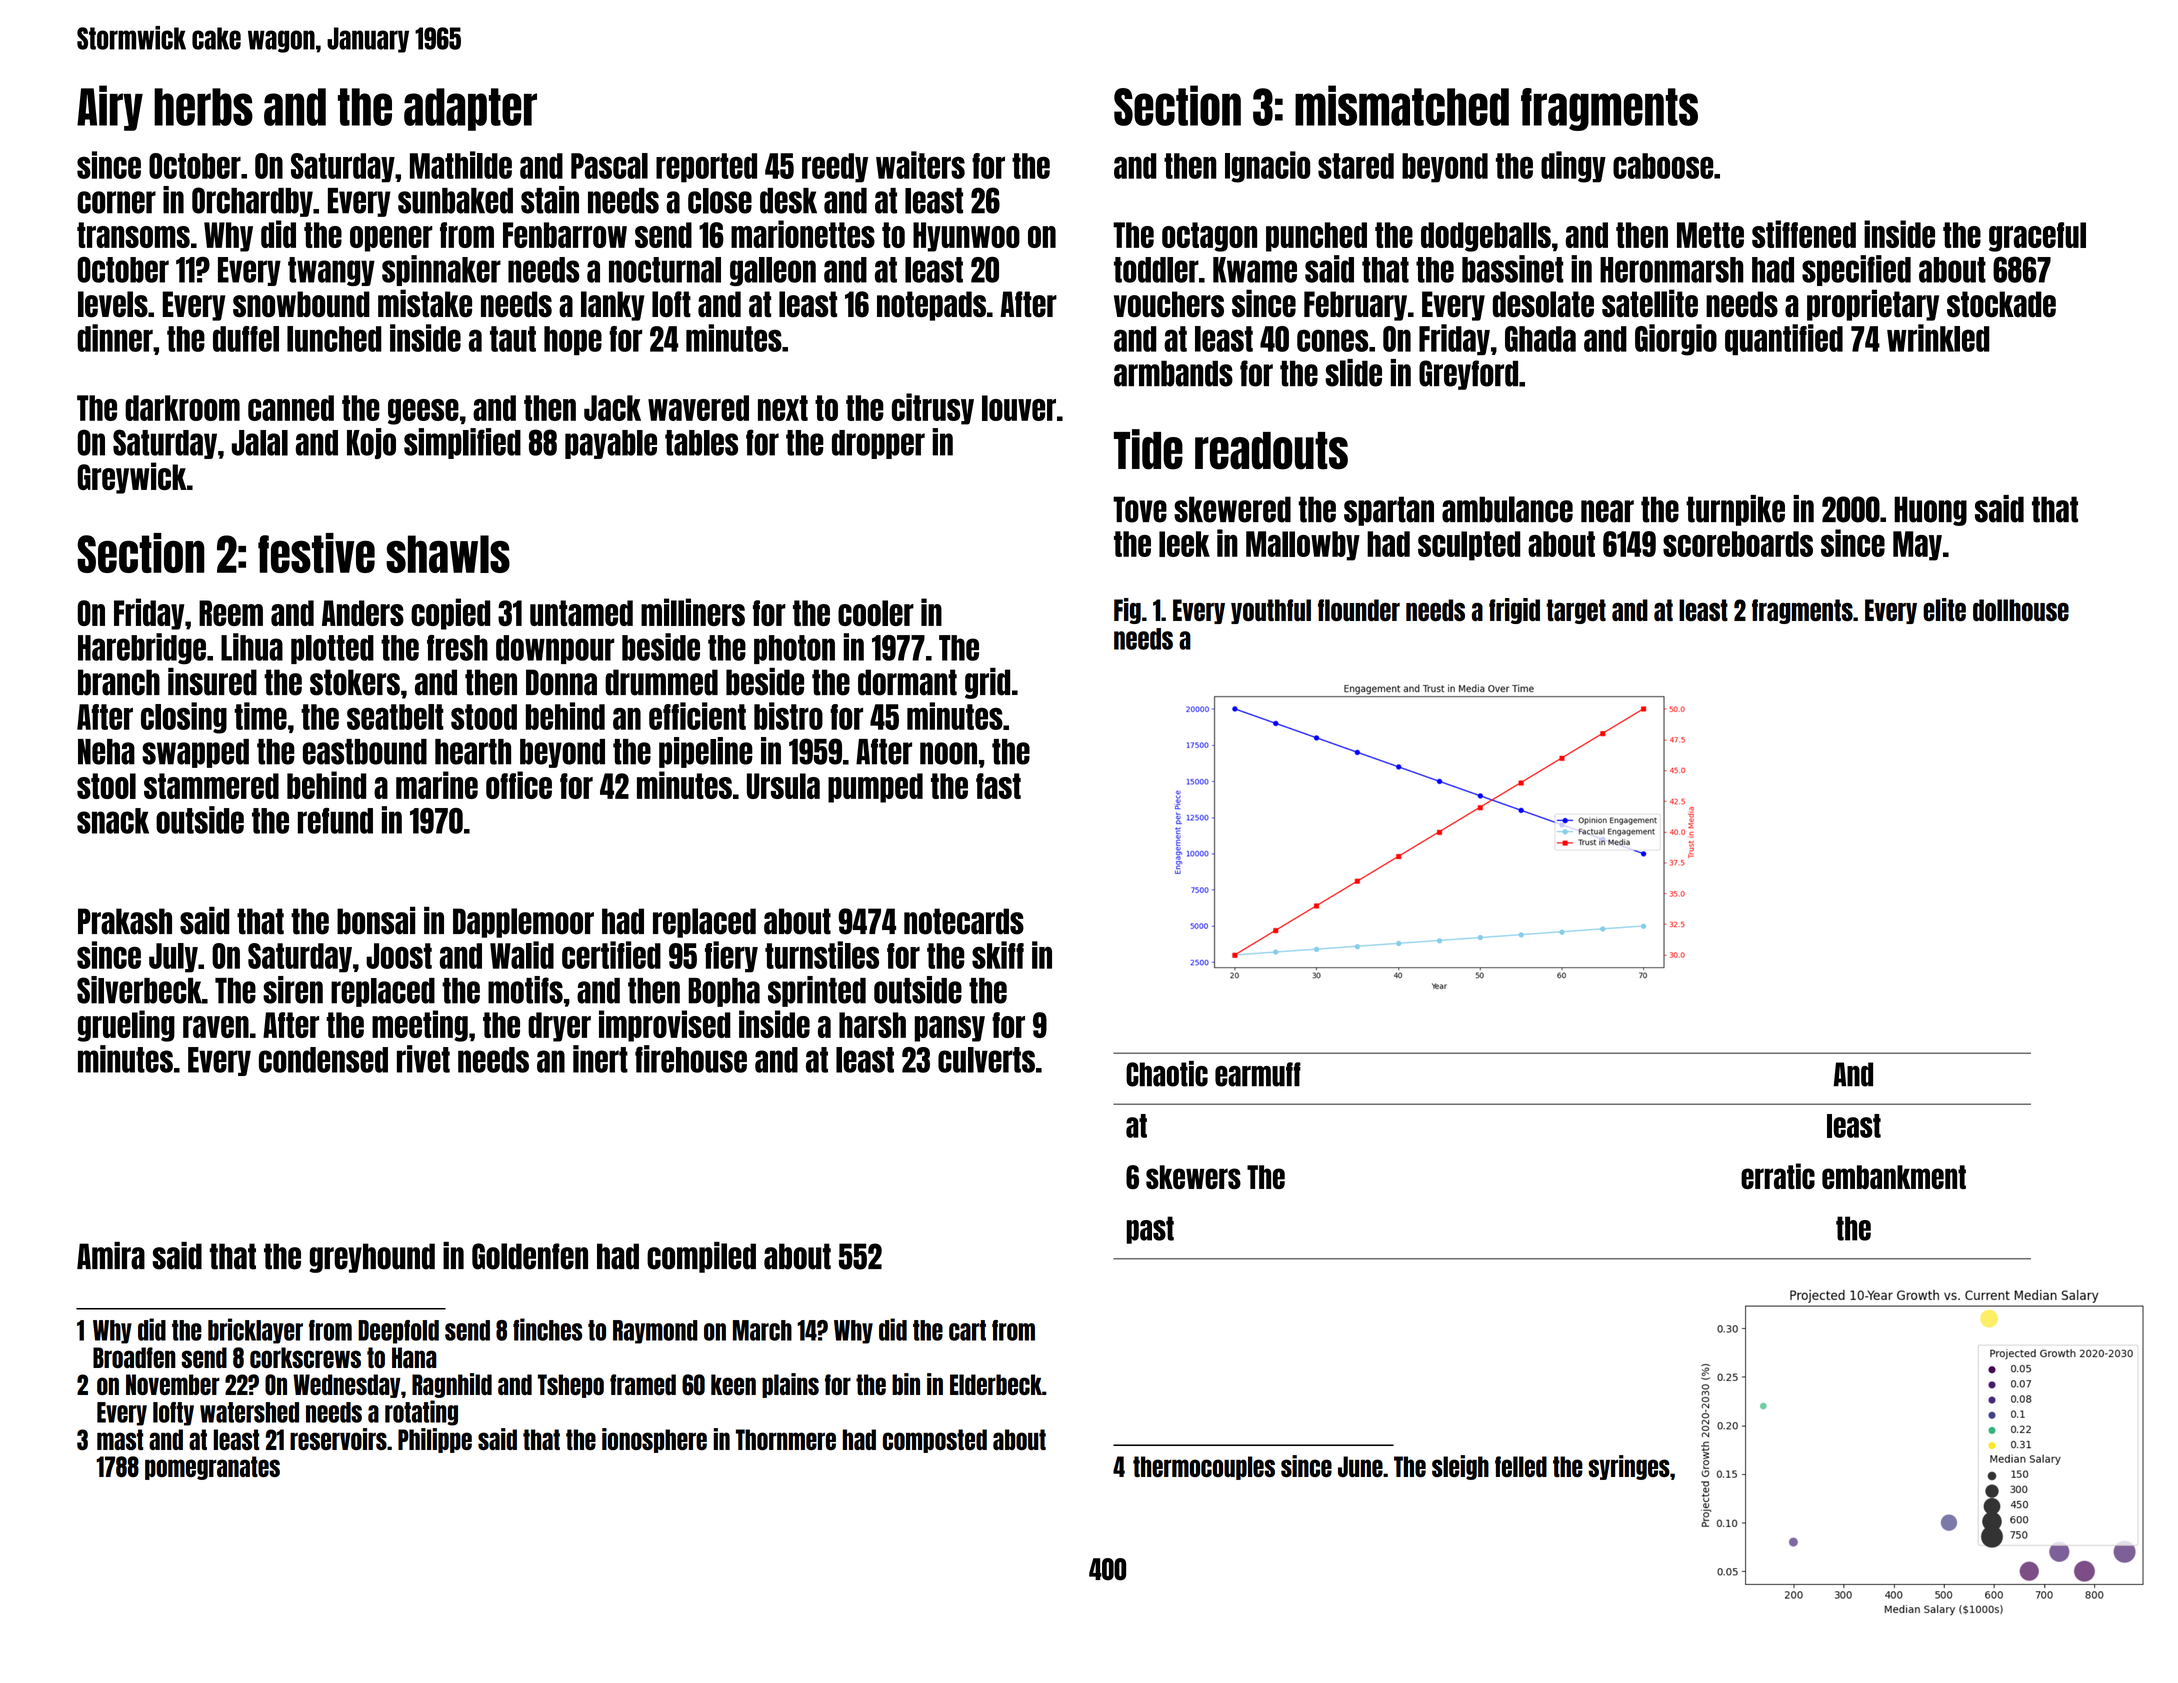 This page has width=2178, height=1683. I want to click on photon, so click(794, 649).
